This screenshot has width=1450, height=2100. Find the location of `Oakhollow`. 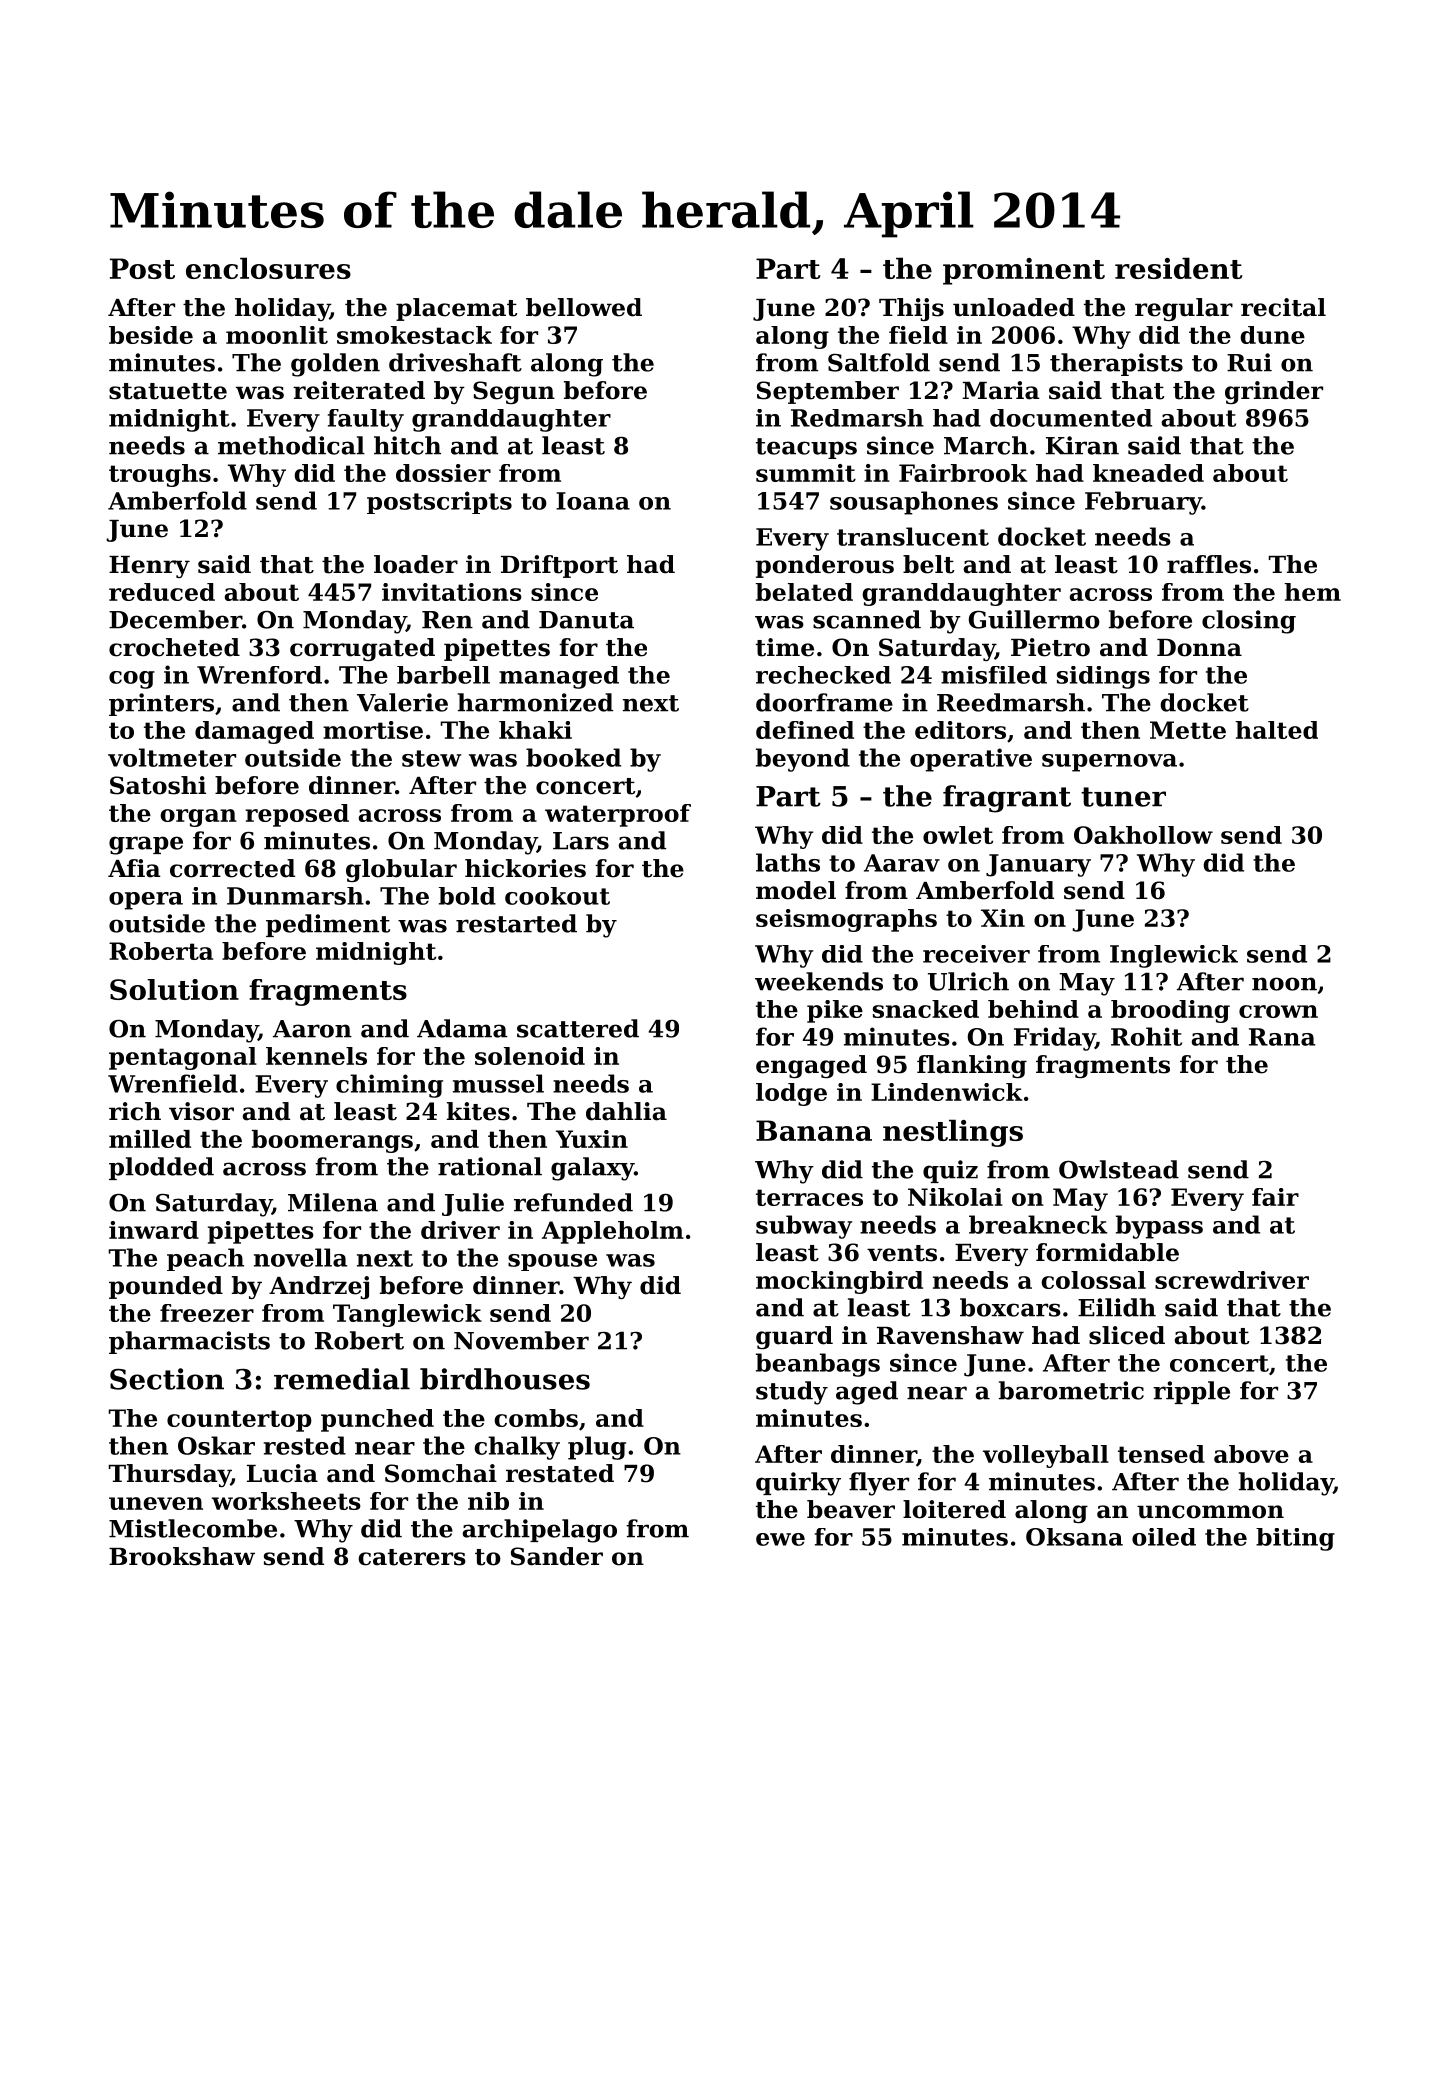

Oakhollow is located at coordinates (1143, 835).
